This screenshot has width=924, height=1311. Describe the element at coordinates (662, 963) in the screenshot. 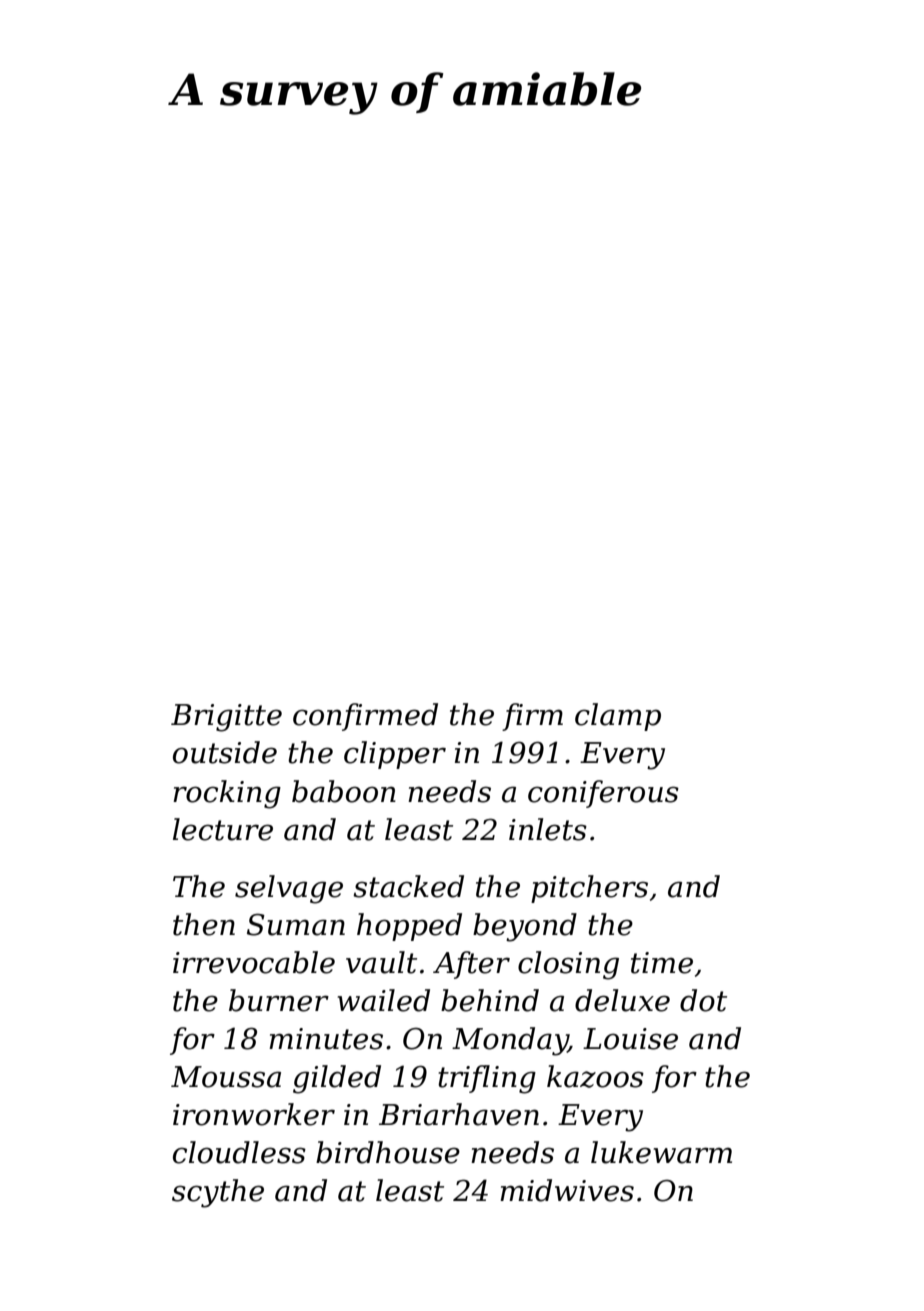

I see `time` at that location.
